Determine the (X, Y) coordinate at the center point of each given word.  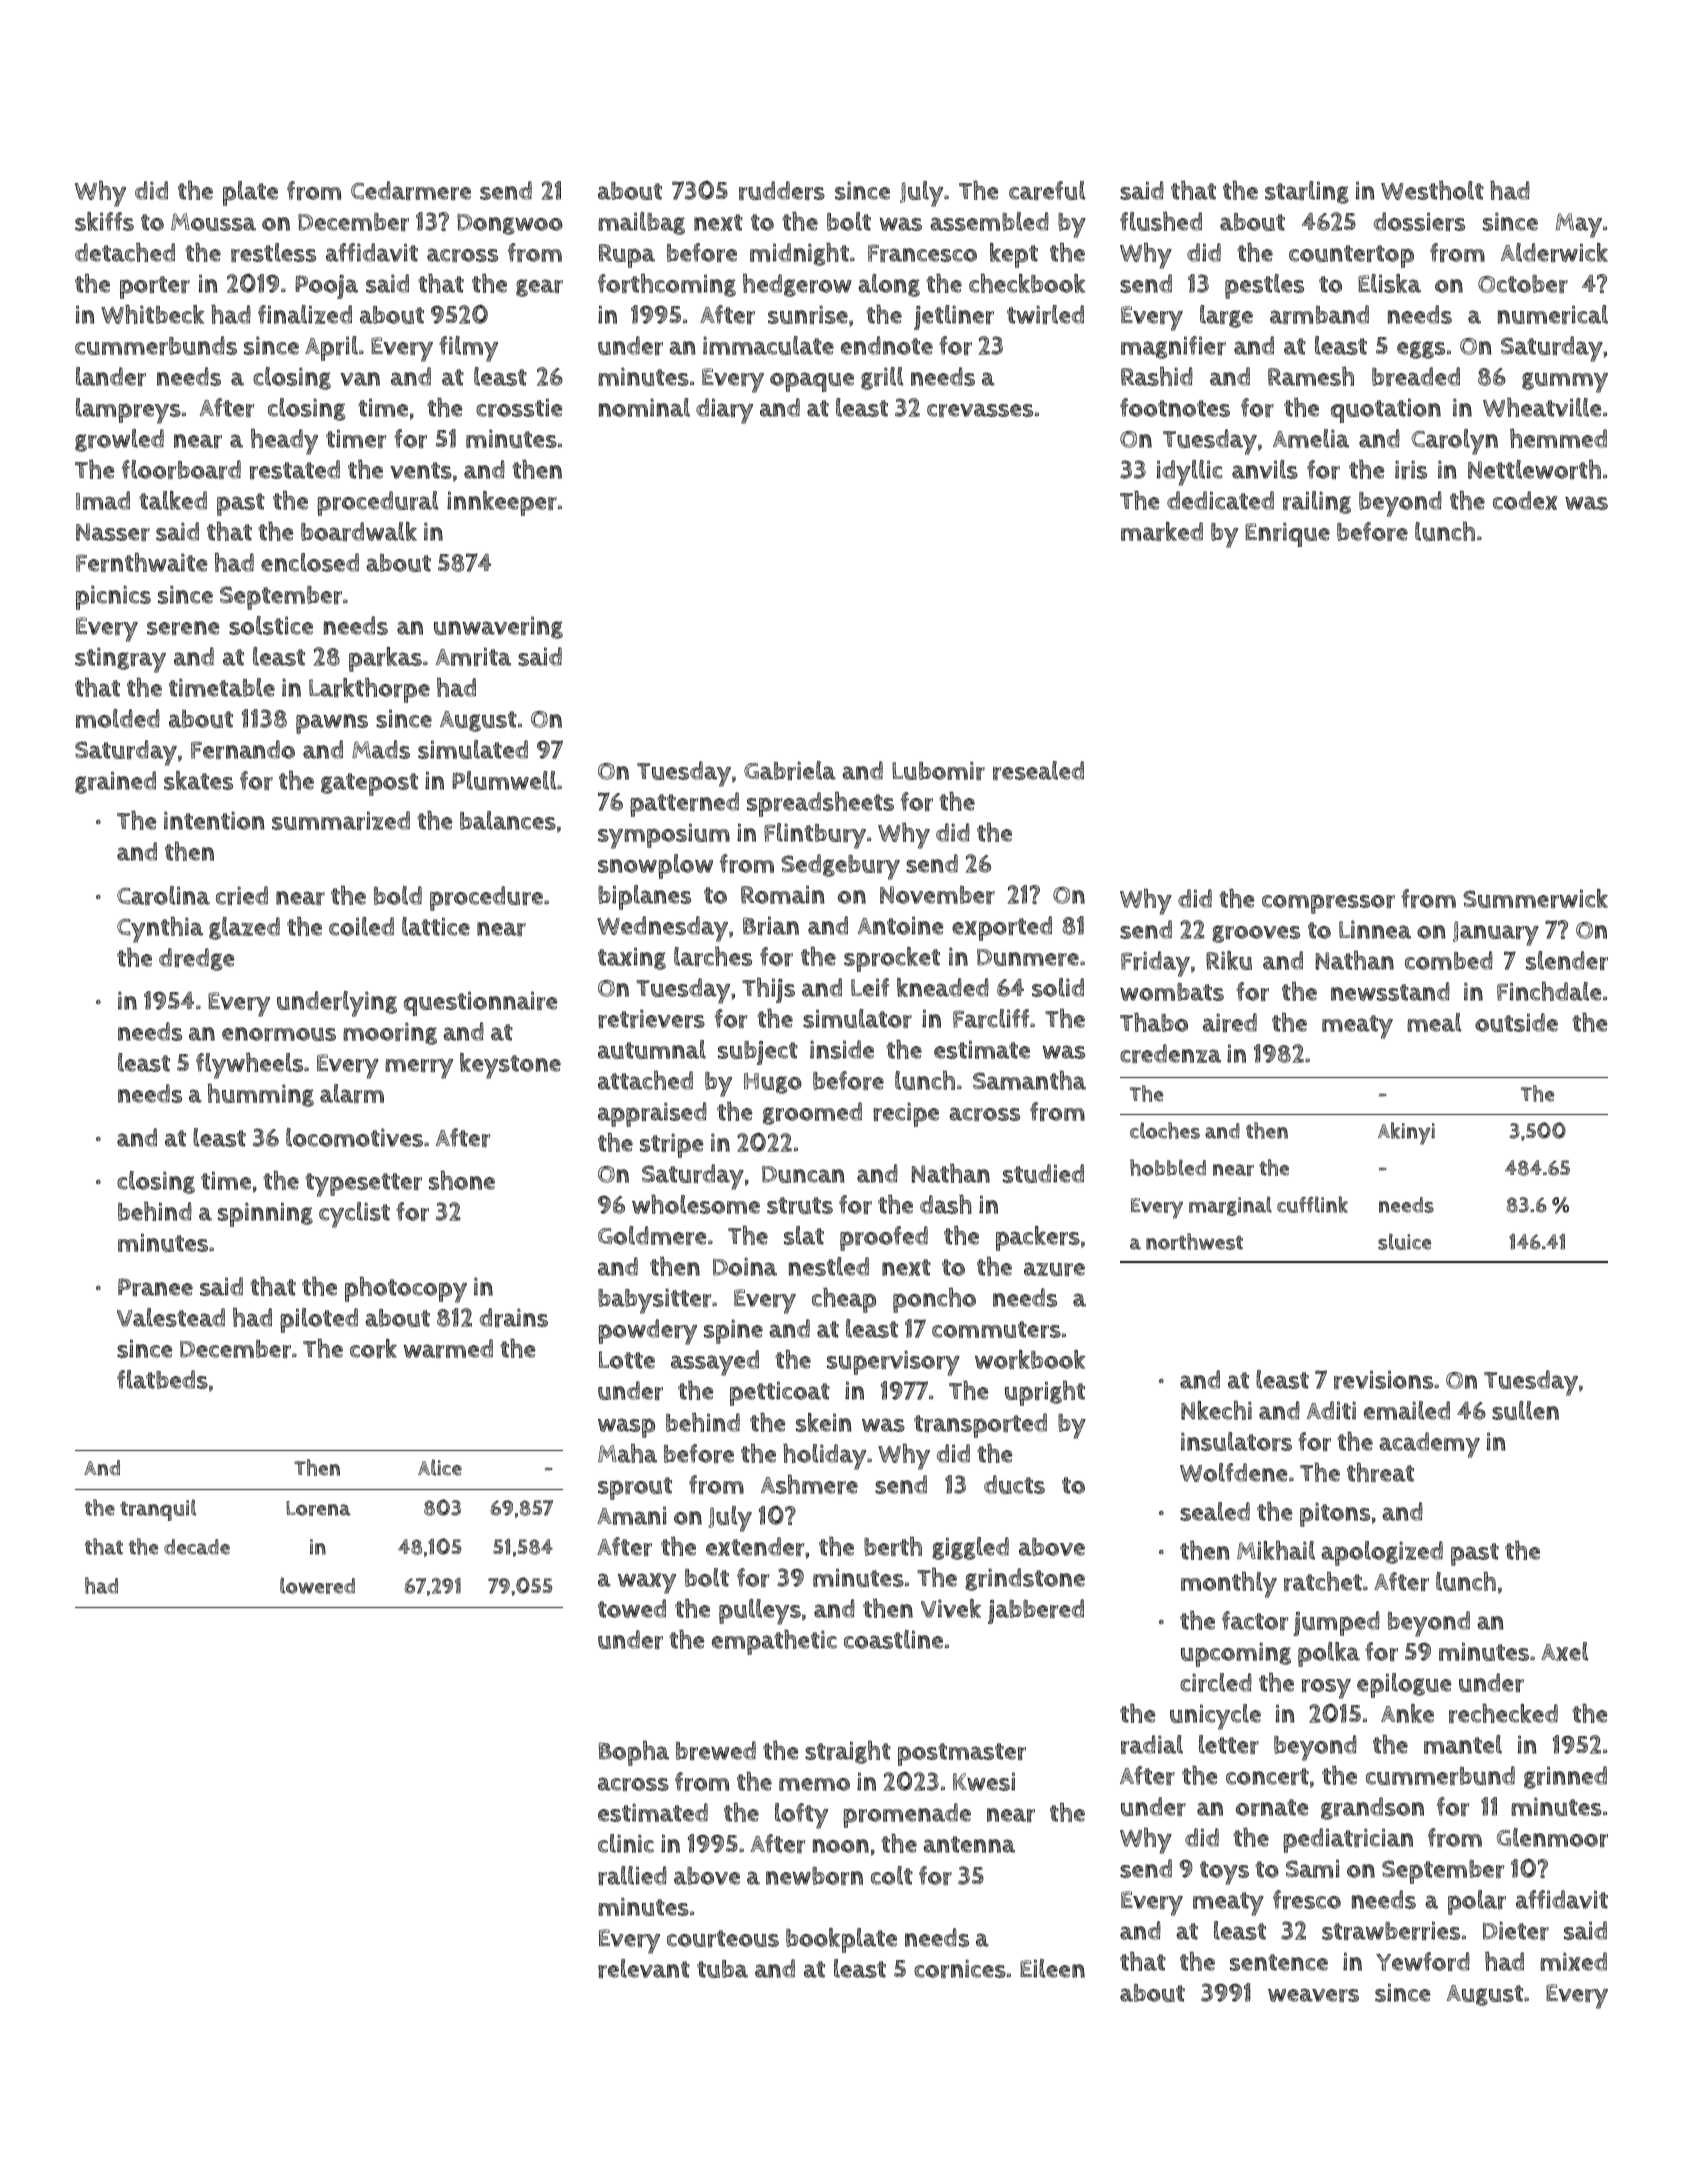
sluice (1404, 1241)
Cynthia (160, 929)
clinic (626, 1843)
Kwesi (984, 1781)
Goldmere (652, 1235)
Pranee (155, 1287)
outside (1516, 1022)
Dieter (1516, 1930)
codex (1525, 500)
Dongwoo (510, 224)
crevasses (980, 410)
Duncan (803, 1174)
